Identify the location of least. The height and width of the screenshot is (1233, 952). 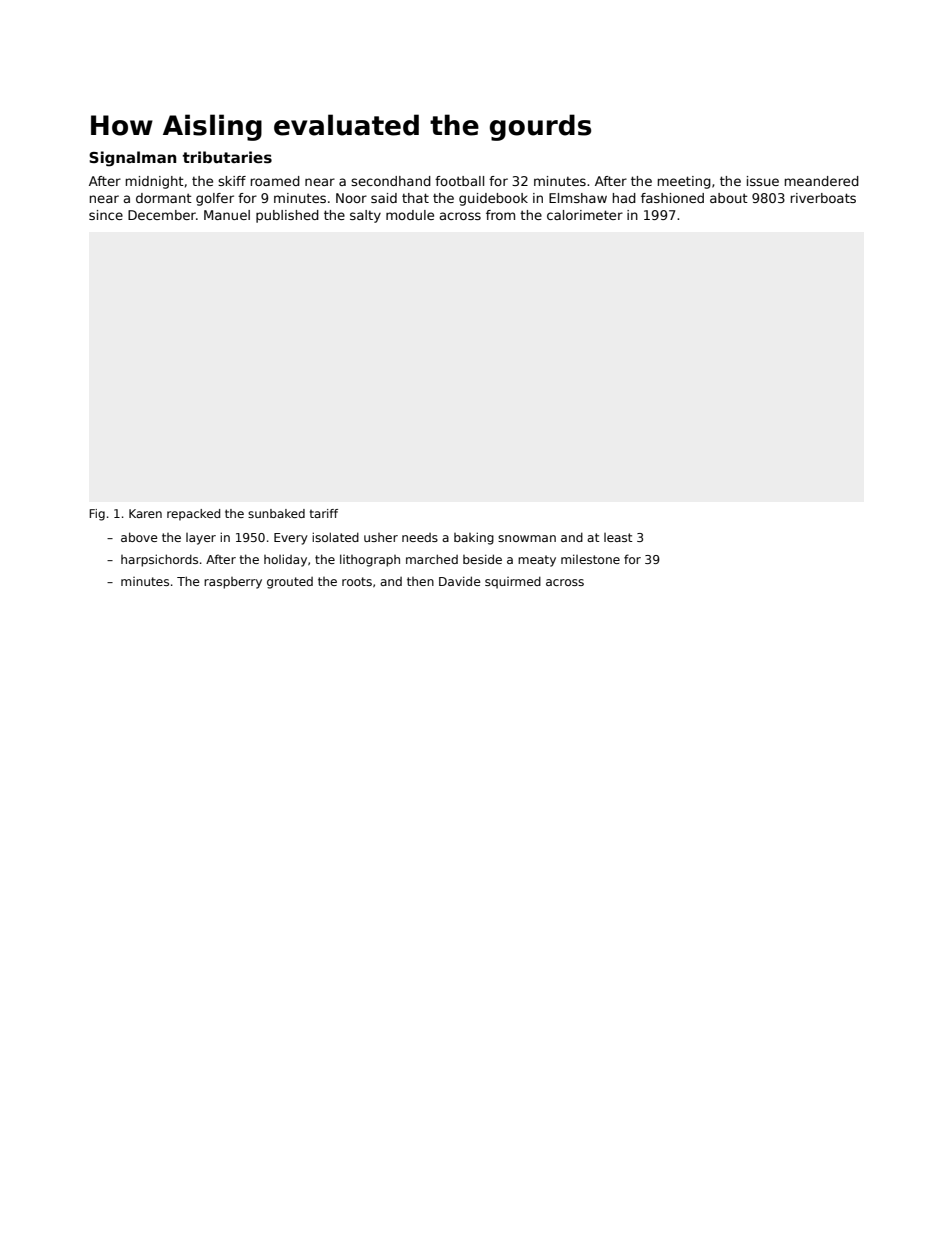
(618, 537).
